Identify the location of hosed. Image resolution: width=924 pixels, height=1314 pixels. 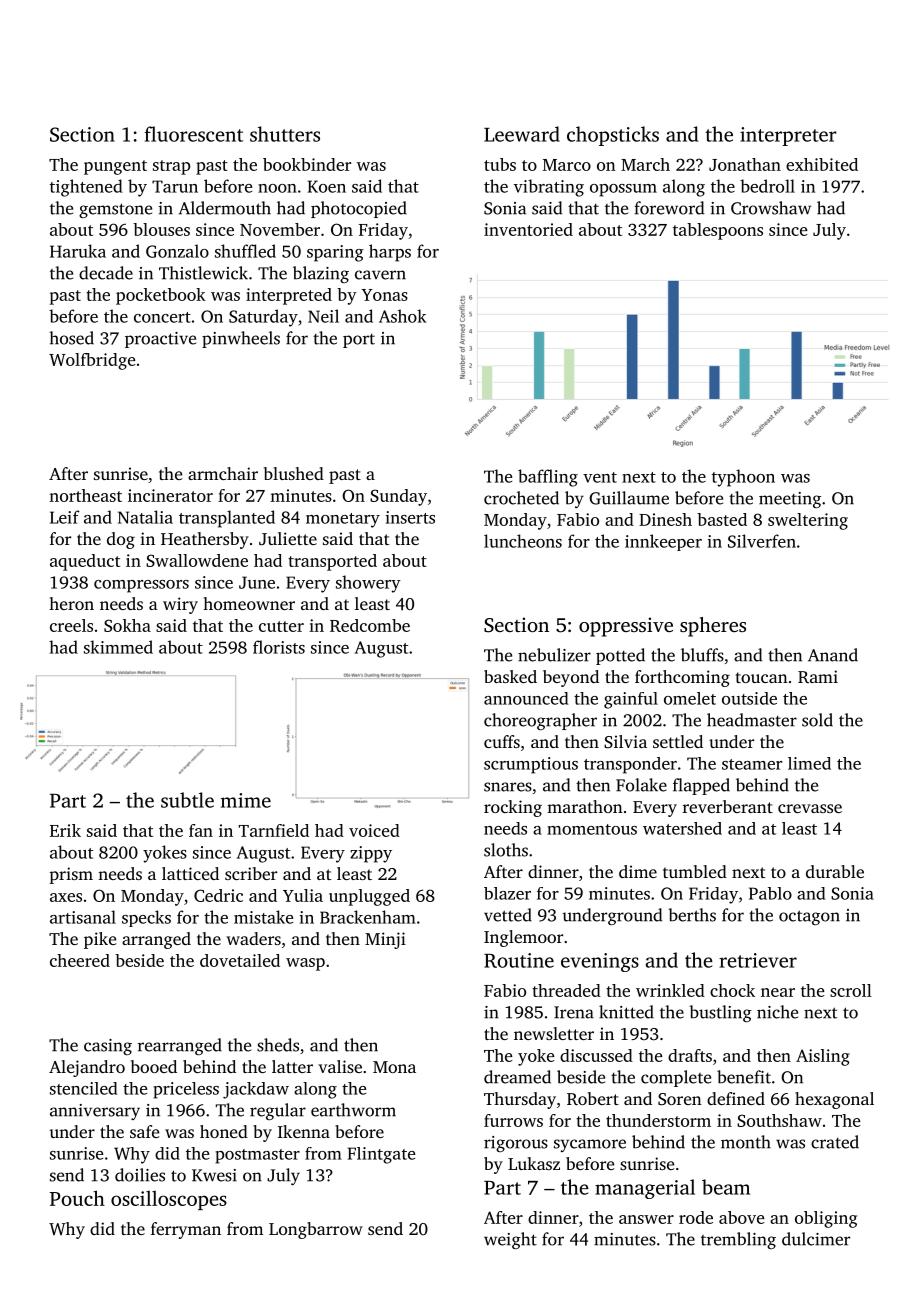
(71, 338).
